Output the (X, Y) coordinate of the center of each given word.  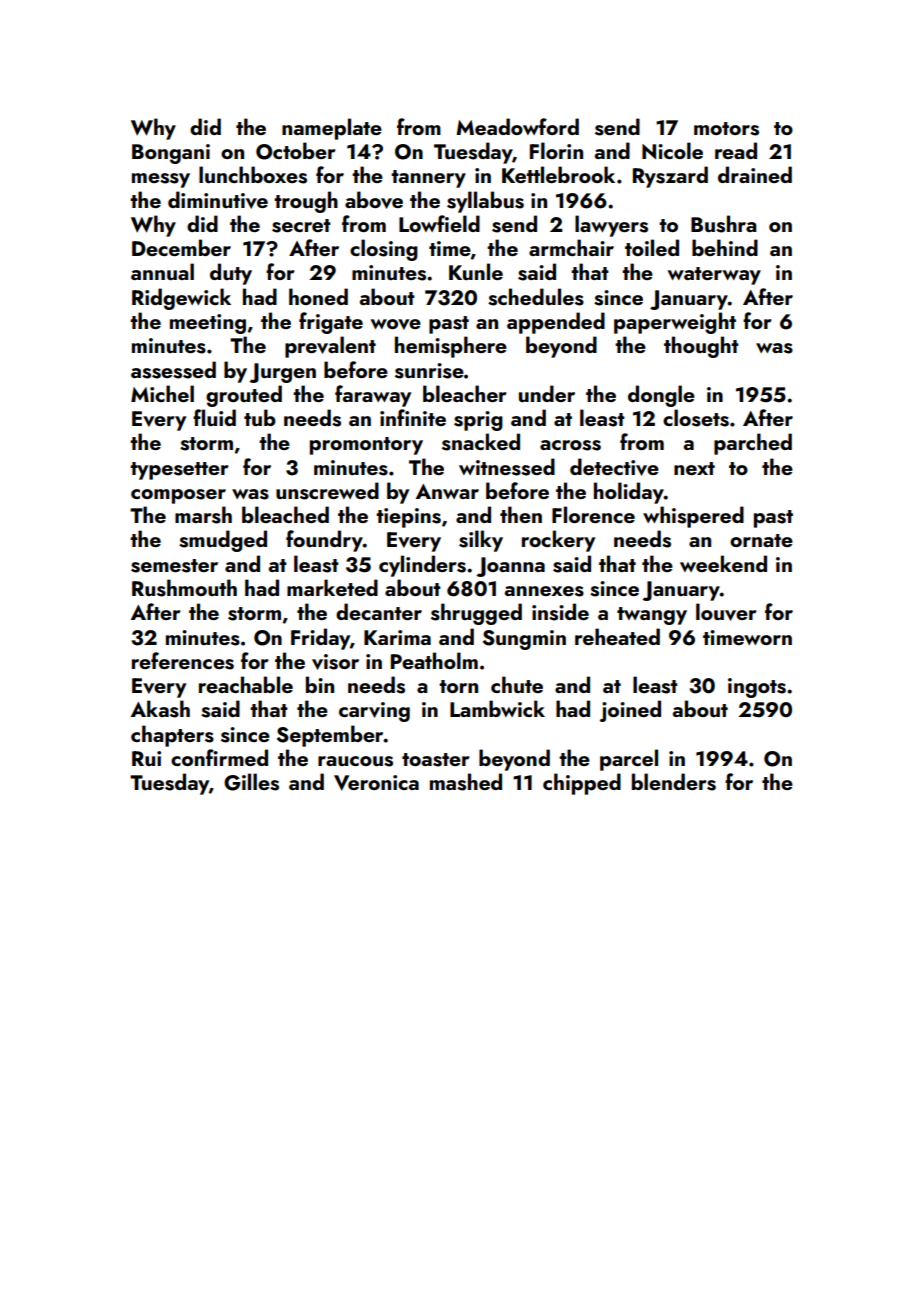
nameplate (332, 129)
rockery (558, 541)
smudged (223, 541)
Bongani (171, 154)
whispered (693, 517)
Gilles (251, 782)
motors (726, 129)
